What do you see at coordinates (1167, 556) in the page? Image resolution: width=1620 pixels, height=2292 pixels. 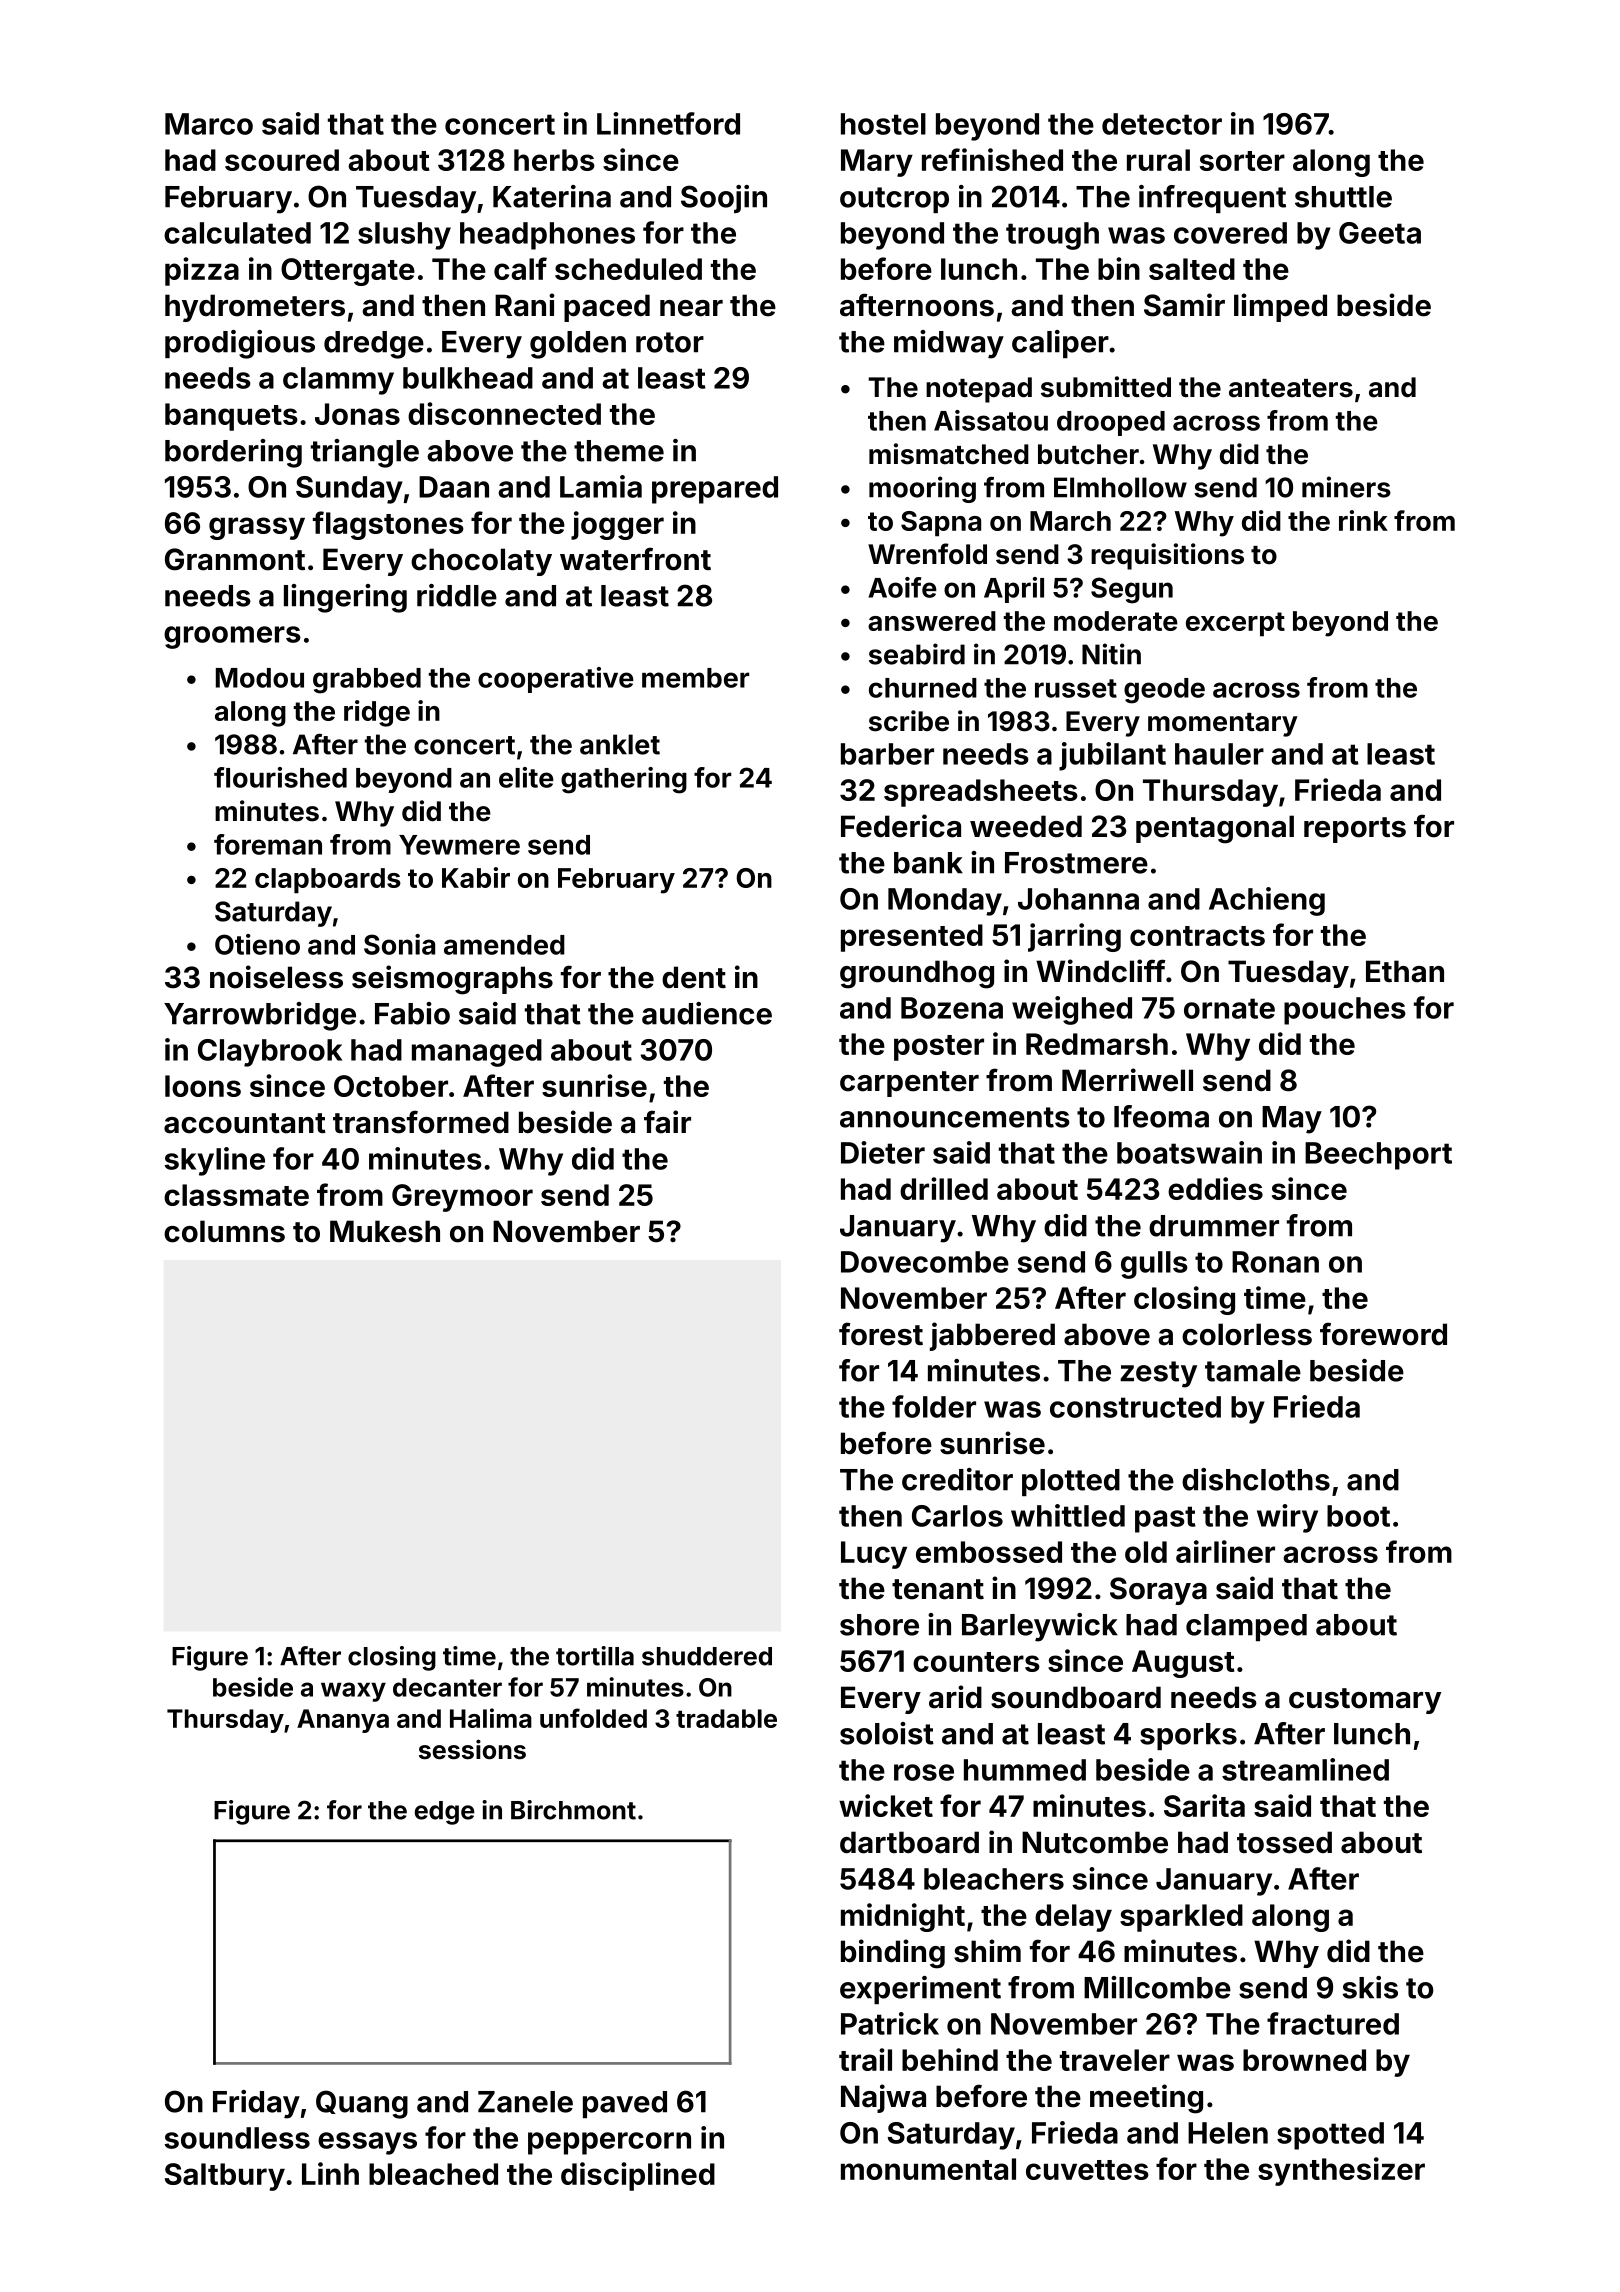 I see `requisitions` at bounding box center [1167, 556].
